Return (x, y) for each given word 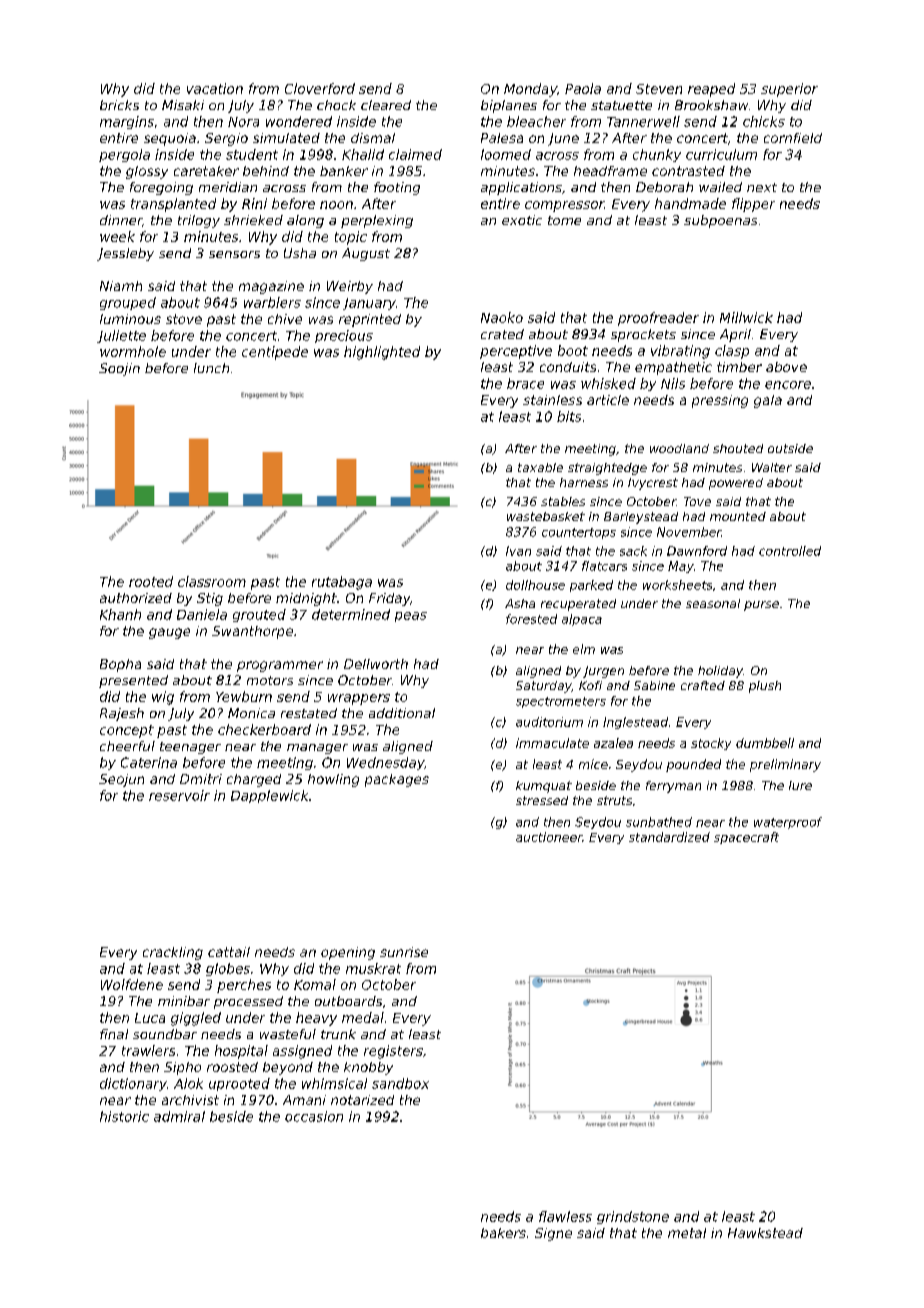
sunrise (404, 952)
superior (789, 90)
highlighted (382, 353)
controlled (790, 551)
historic (124, 1116)
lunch (211, 368)
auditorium (549, 722)
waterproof (788, 823)
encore (788, 385)
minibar (184, 1001)
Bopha (120, 665)
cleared (386, 105)
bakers (503, 1233)
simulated (286, 138)
